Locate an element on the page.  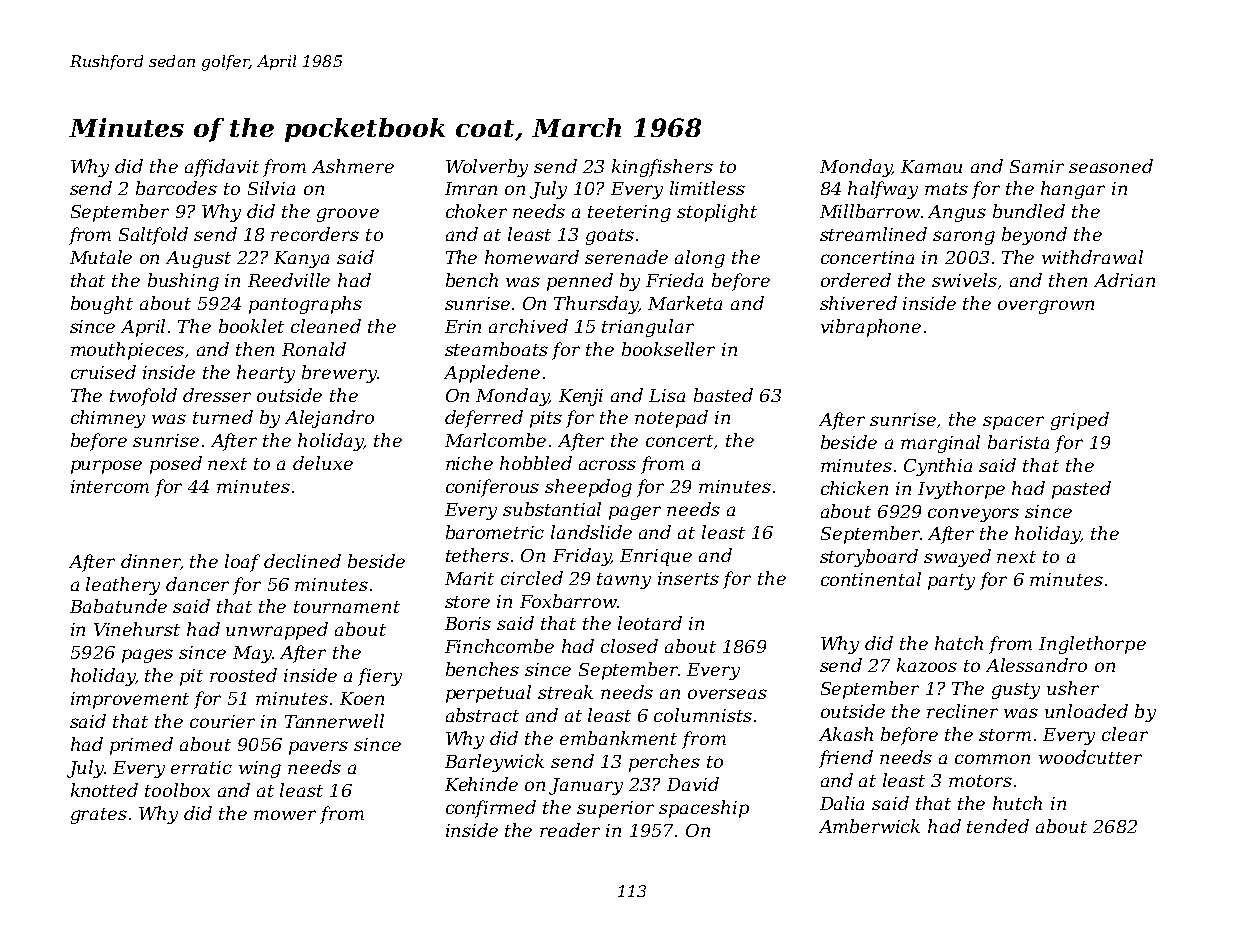
kingfishers is located at coordinates (662, 168).
